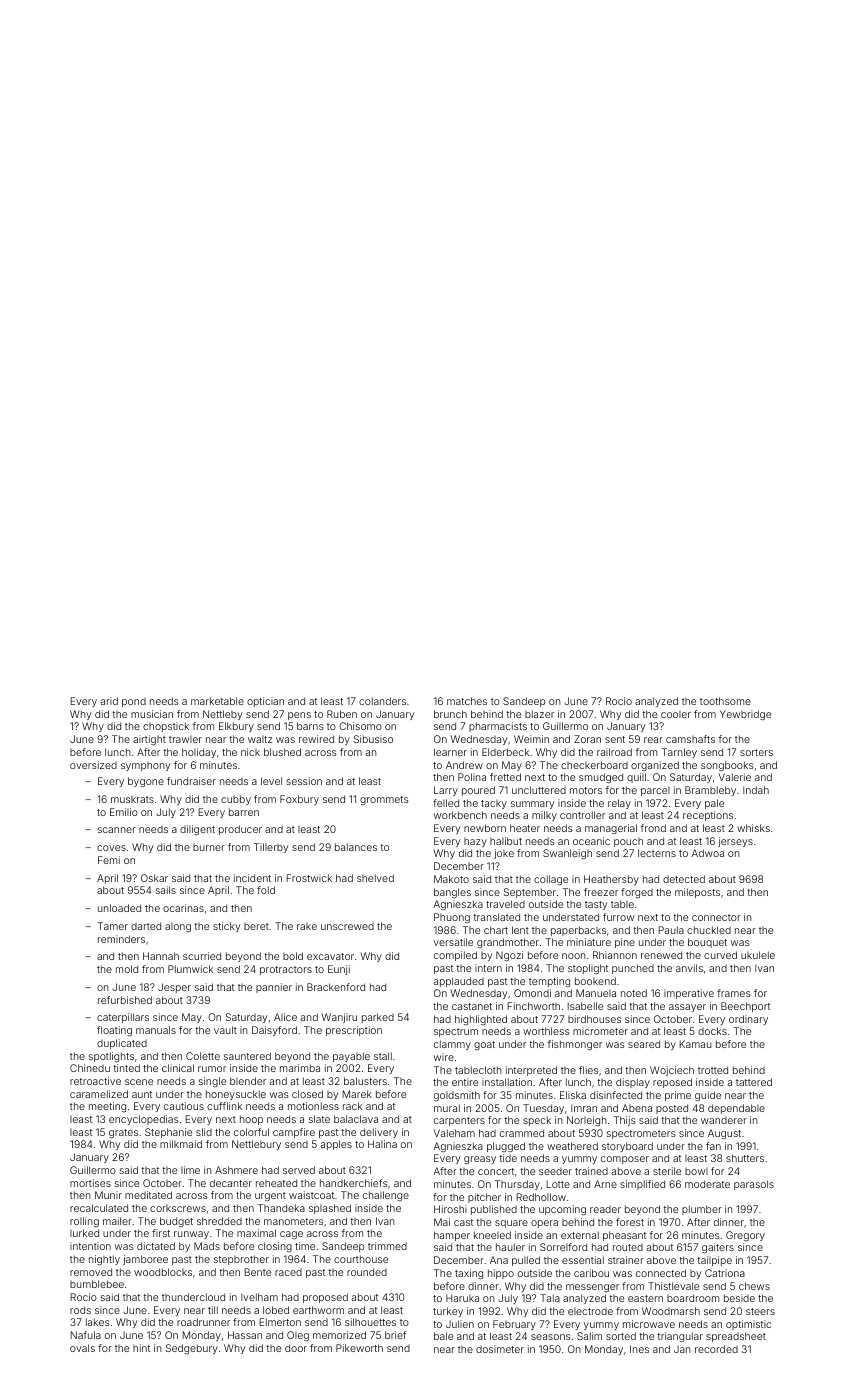 Image resolution: width=849 pixels, height=1400 pixels. I want to click on traveled, so click(505, 904).
